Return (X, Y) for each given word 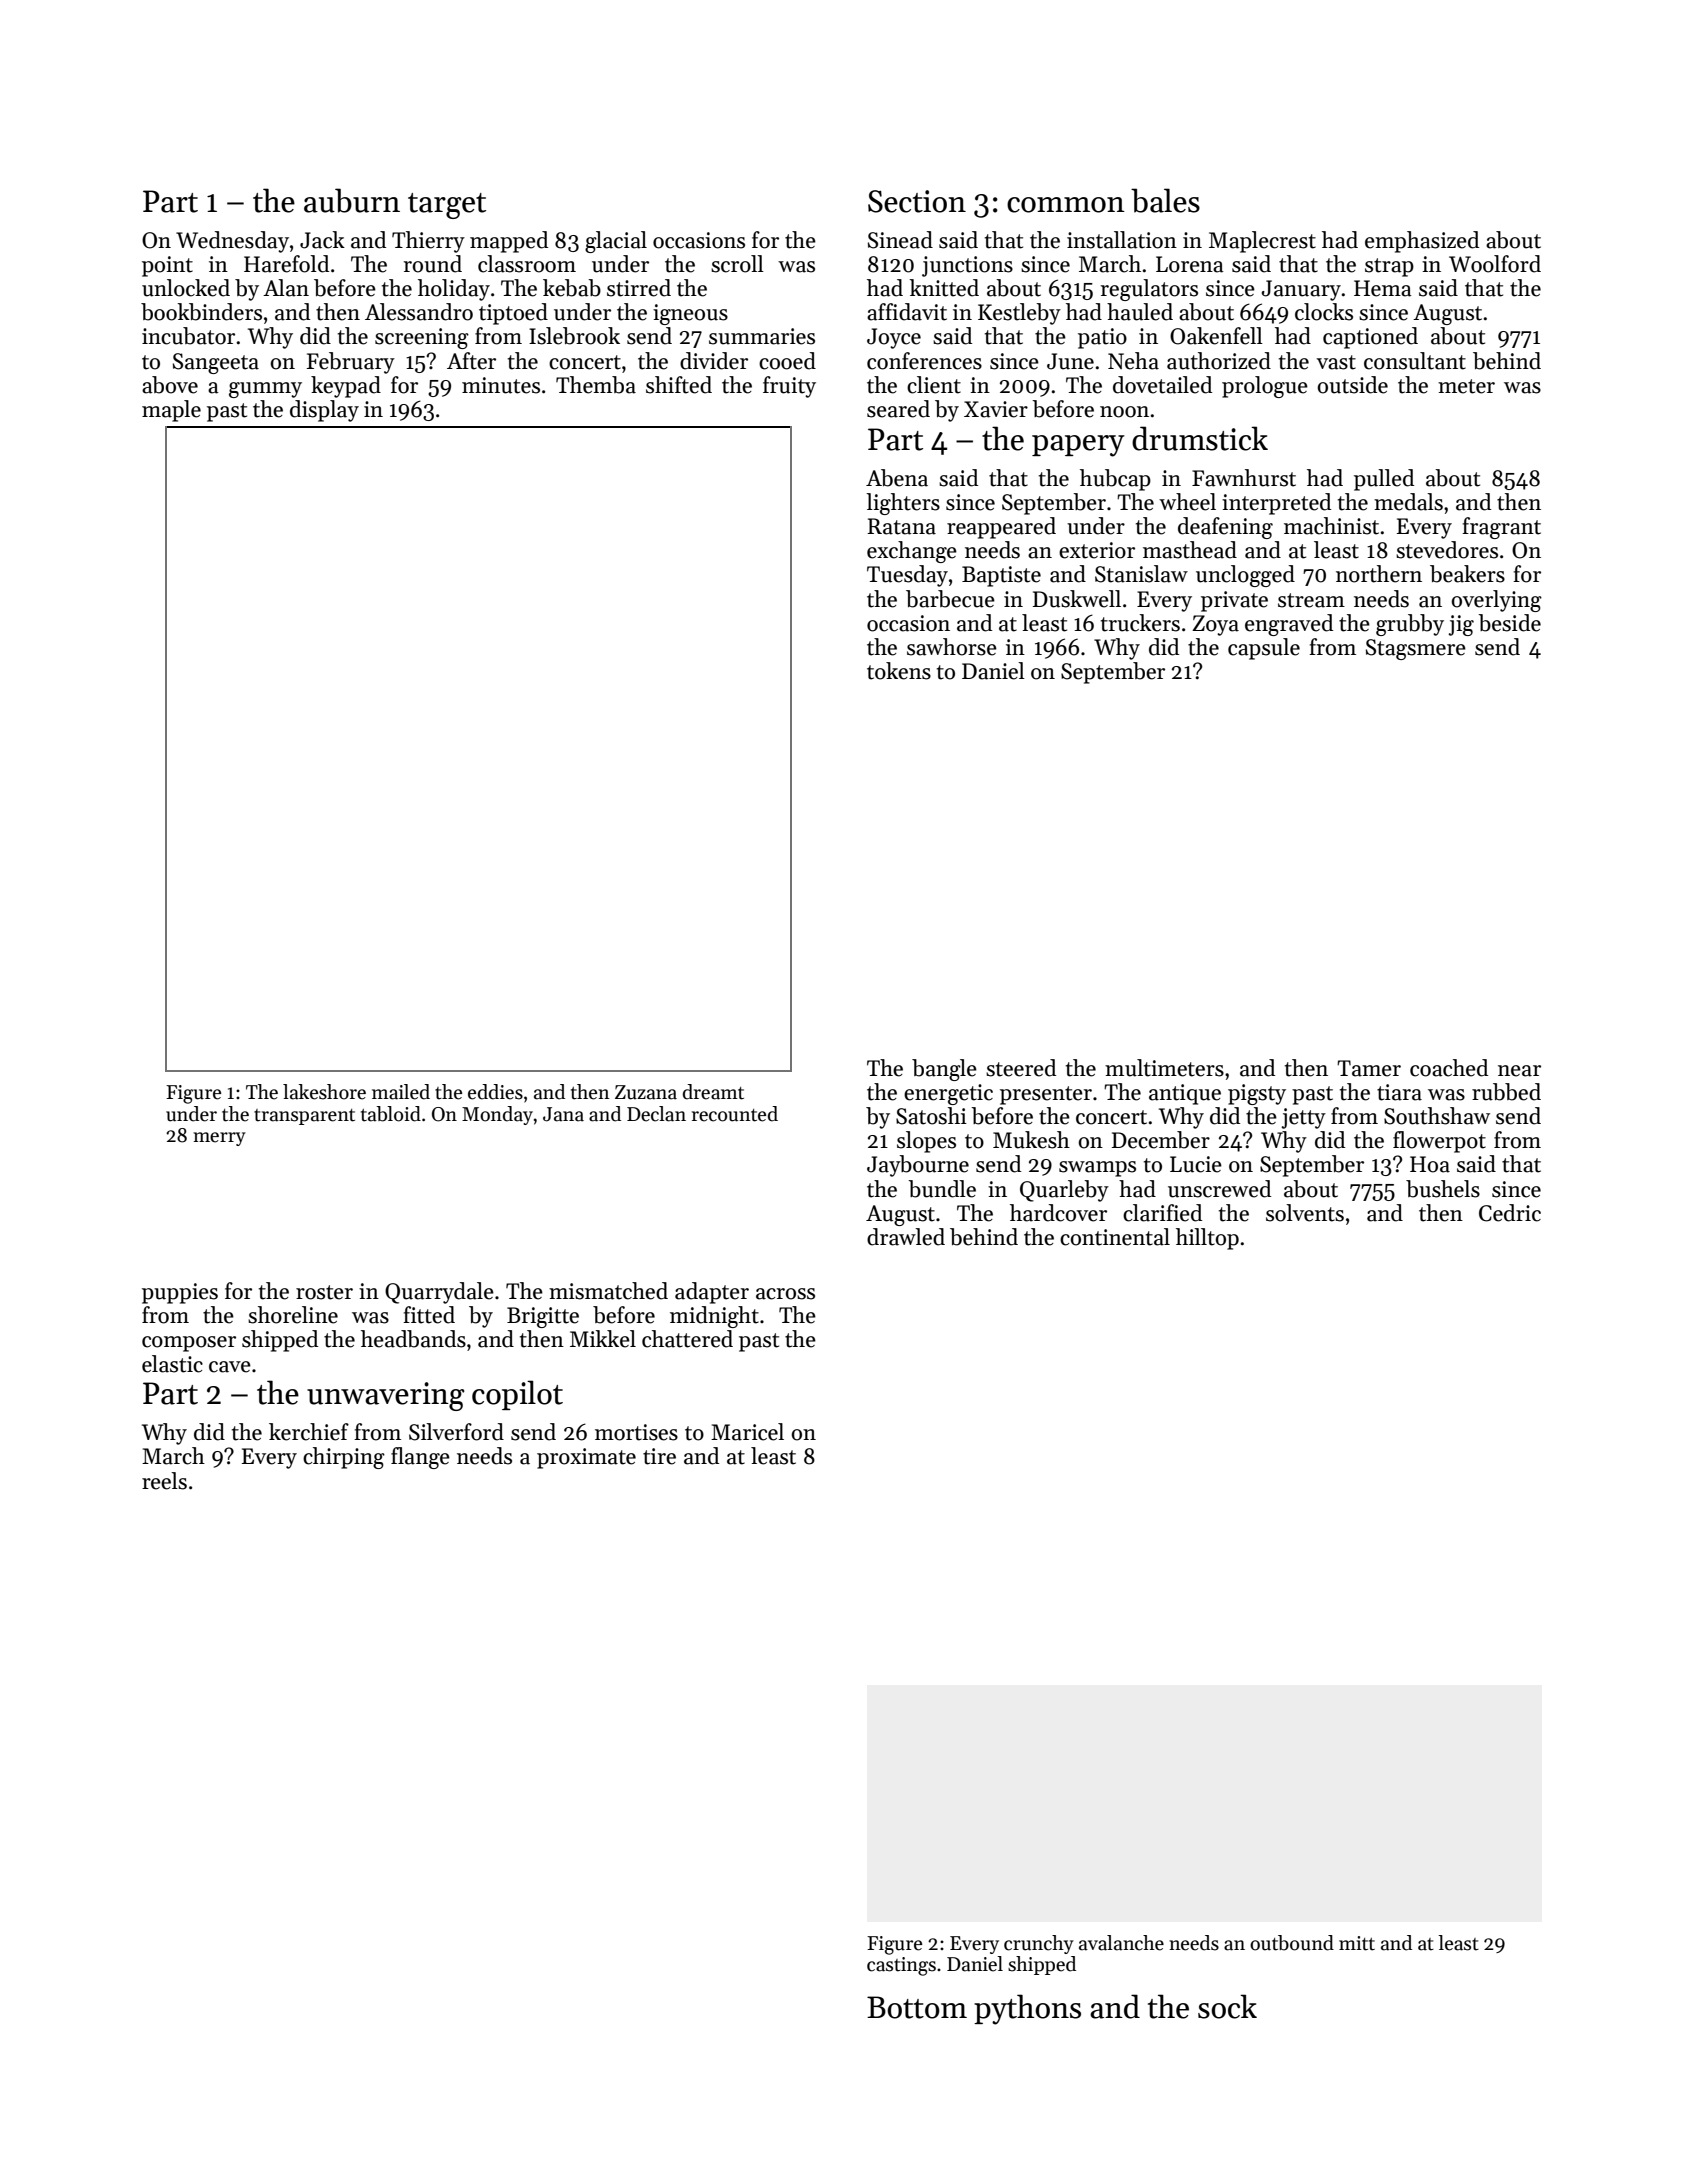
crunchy (1039, 1944)
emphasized (1422, 242)
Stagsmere (1416, 649)
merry (219, 1139)
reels (164, 1481)
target (447, 206)
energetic (948, 1094)
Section (917, 201)
